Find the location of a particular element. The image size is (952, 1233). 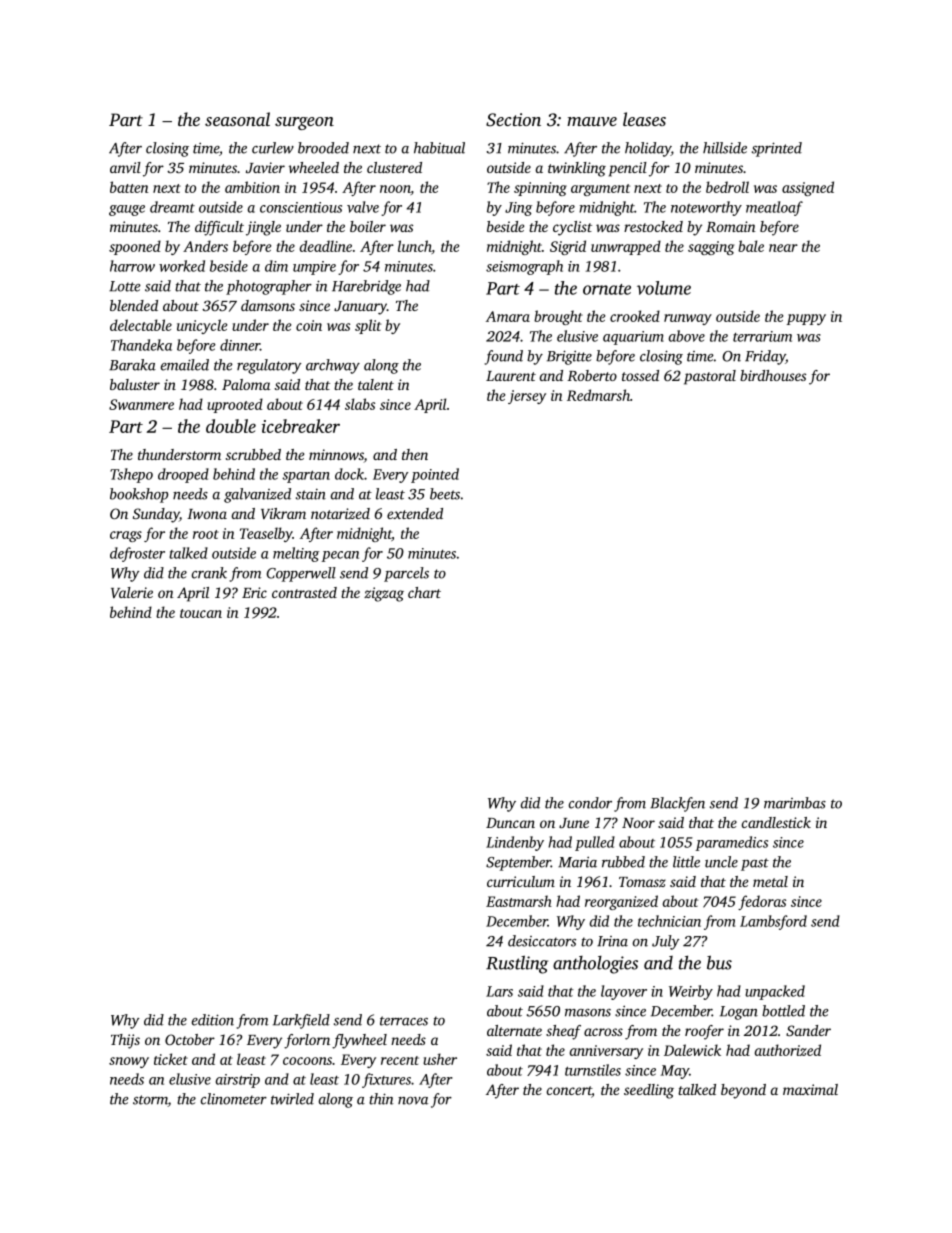

maximal is located at coordinates (810, 1089).
